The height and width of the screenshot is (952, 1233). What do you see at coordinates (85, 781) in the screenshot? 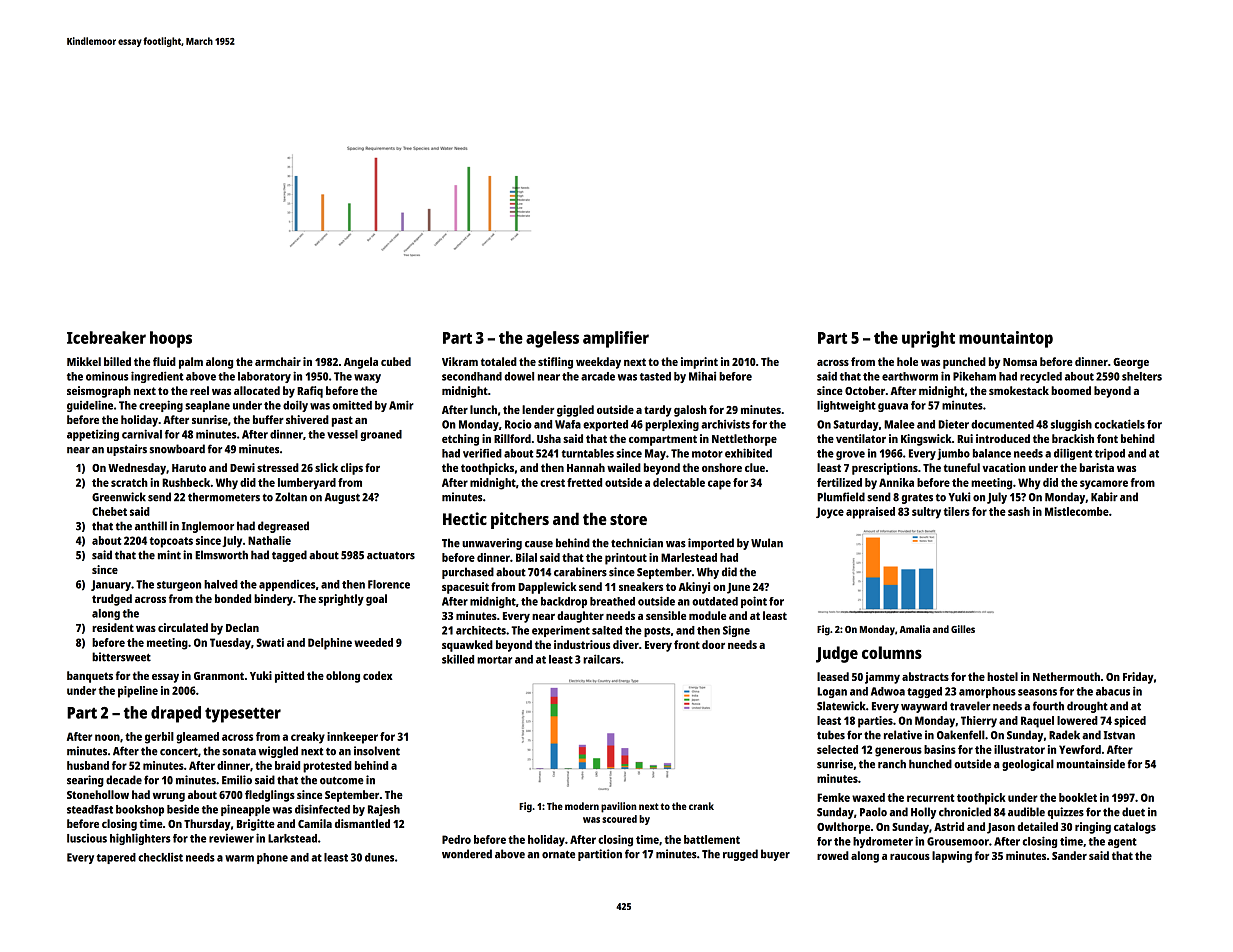
I see `searing` at bounding box center [85, 781].
